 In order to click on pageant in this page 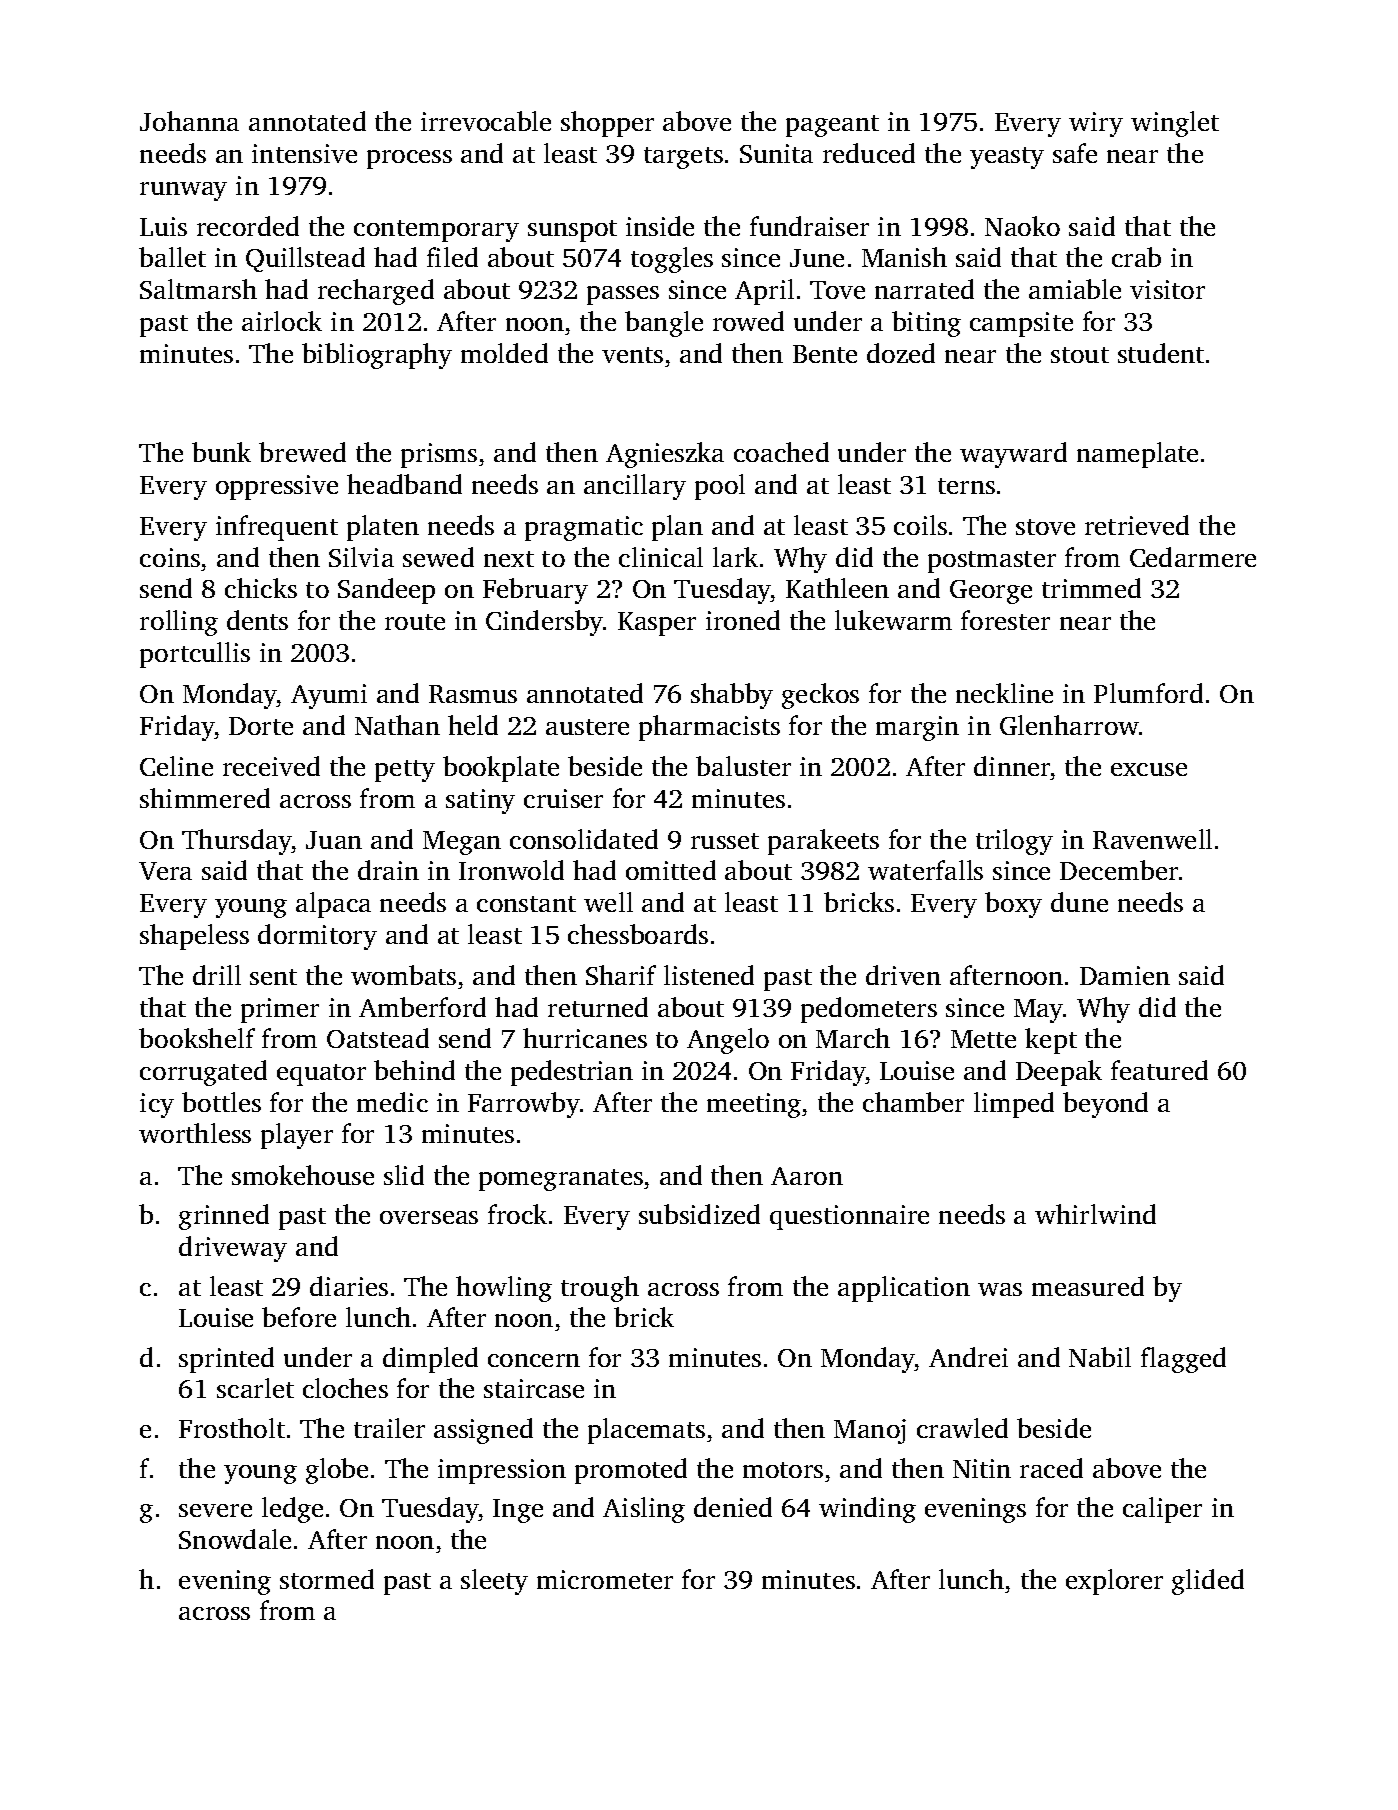, I will do `click(832, 126)`.
